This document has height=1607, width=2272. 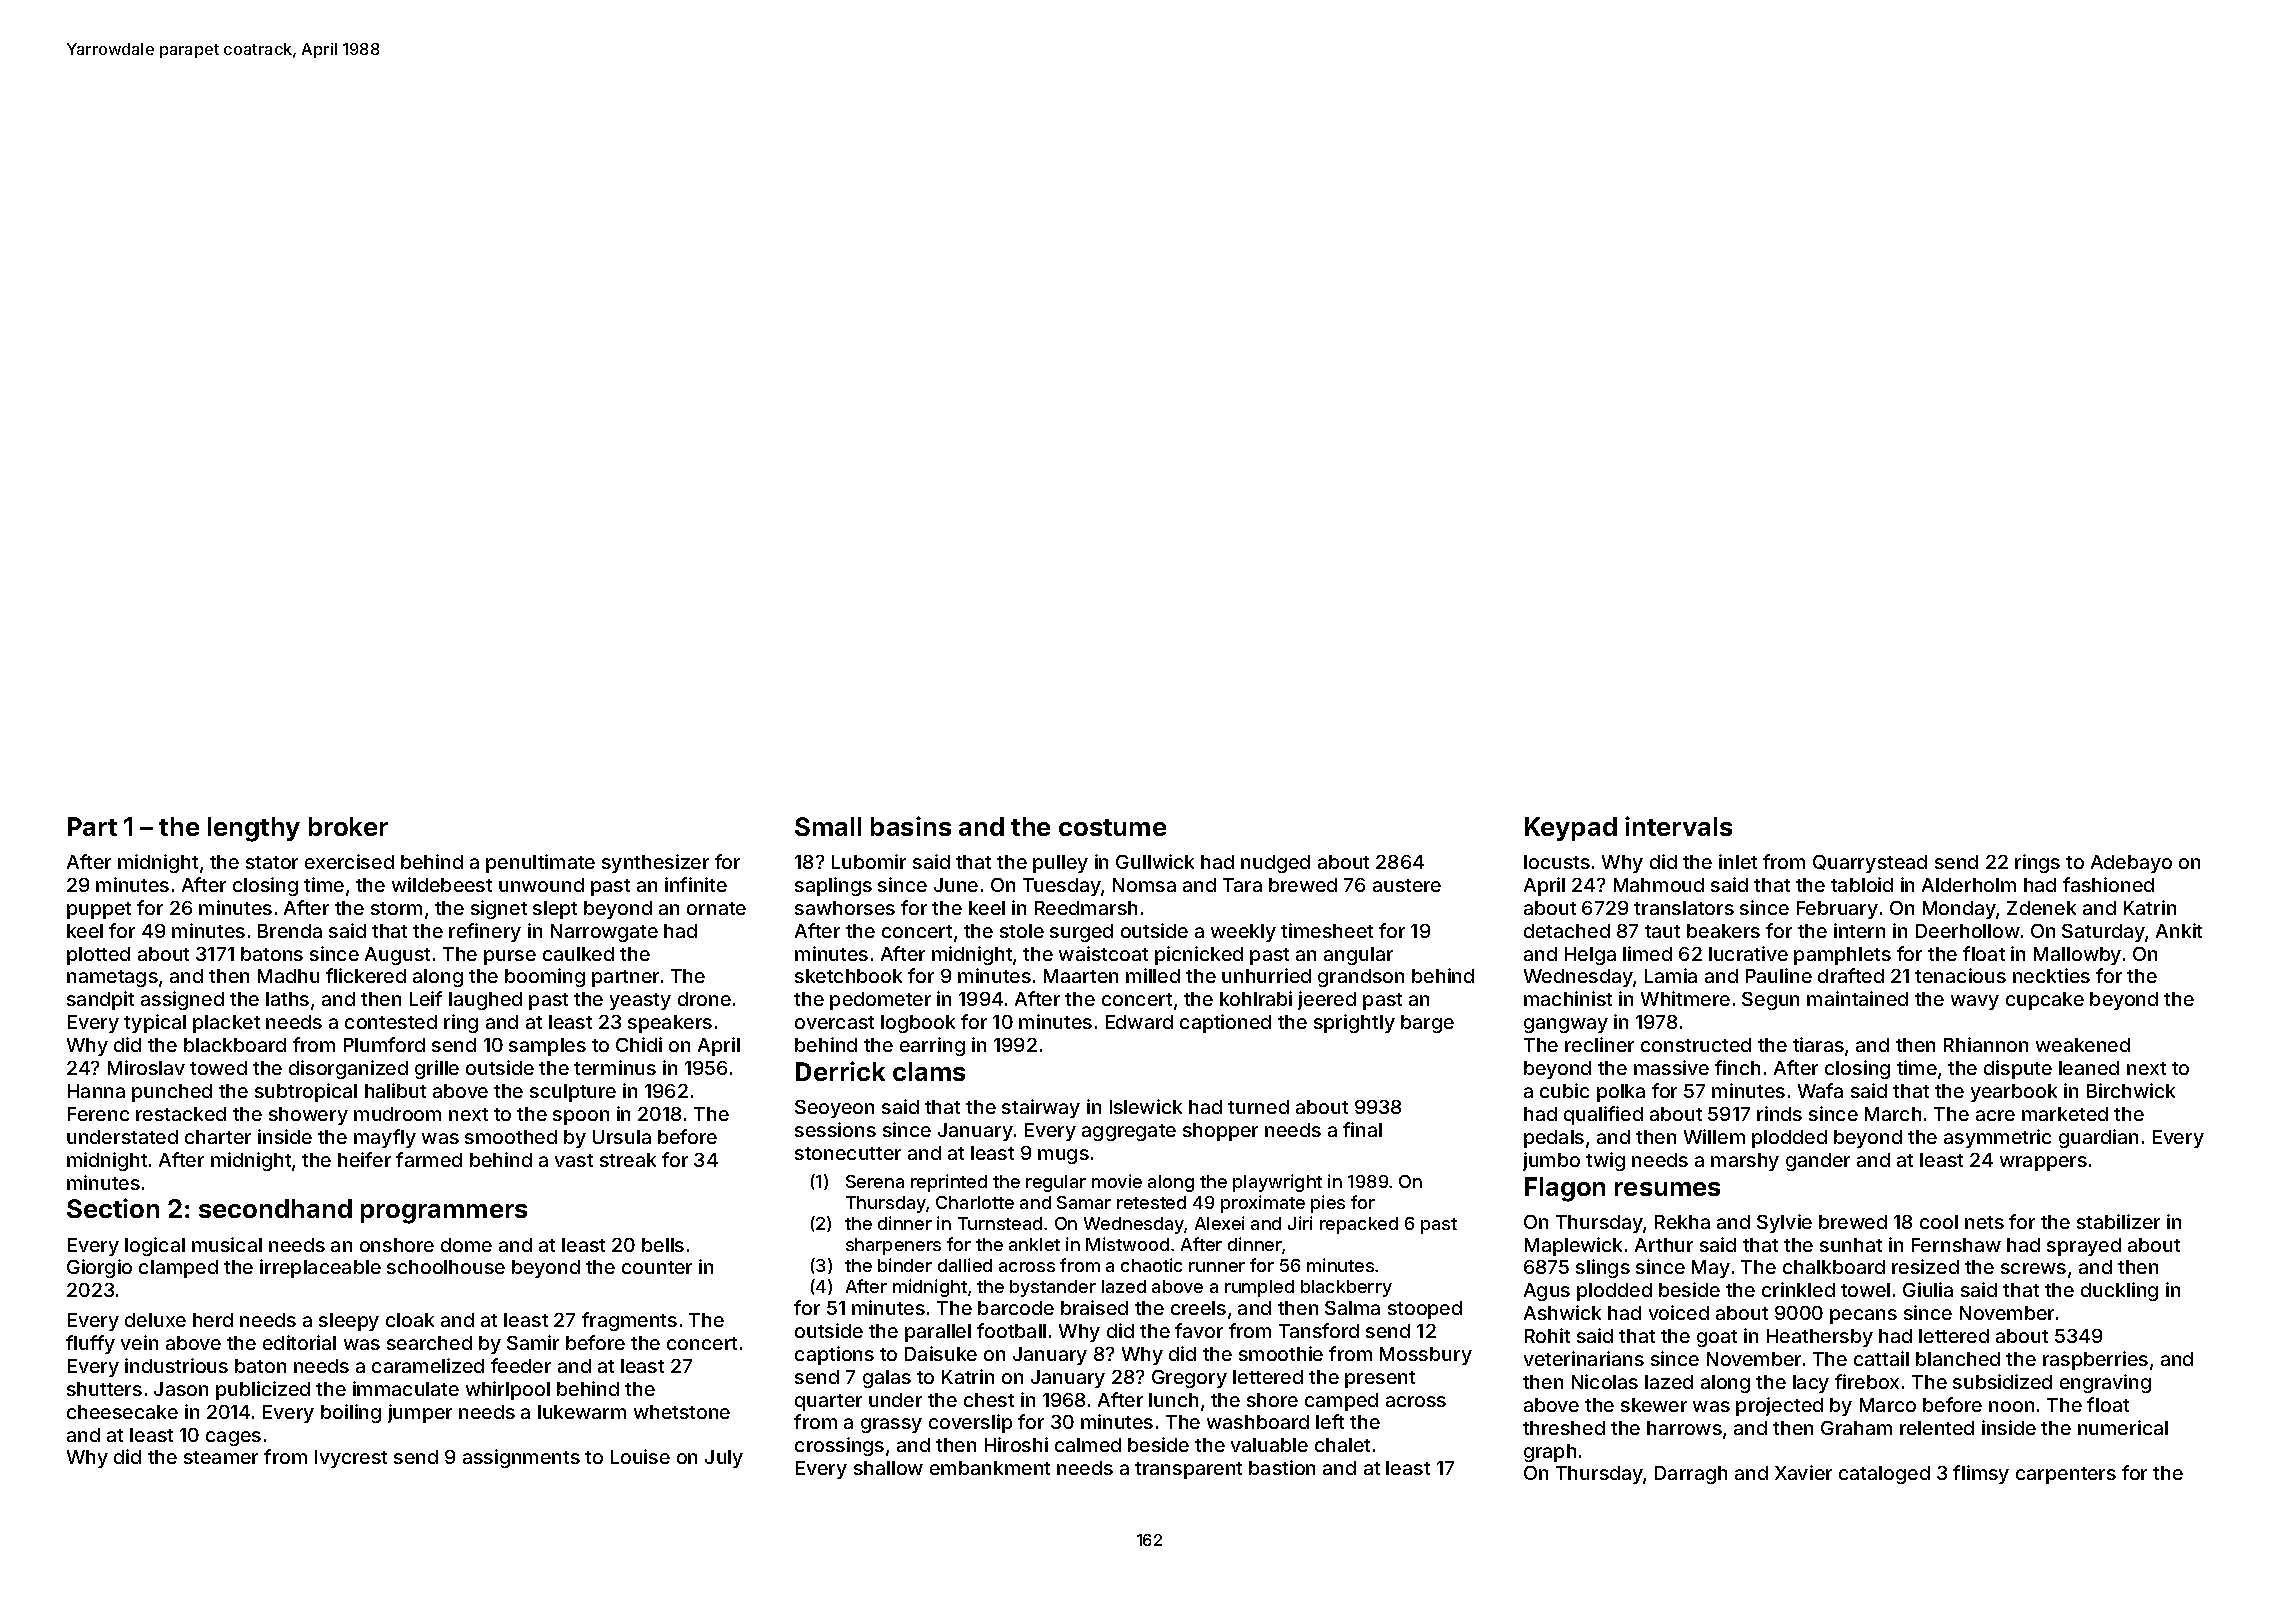 I want to click on bastion, so click(x=1282, y=1467).
